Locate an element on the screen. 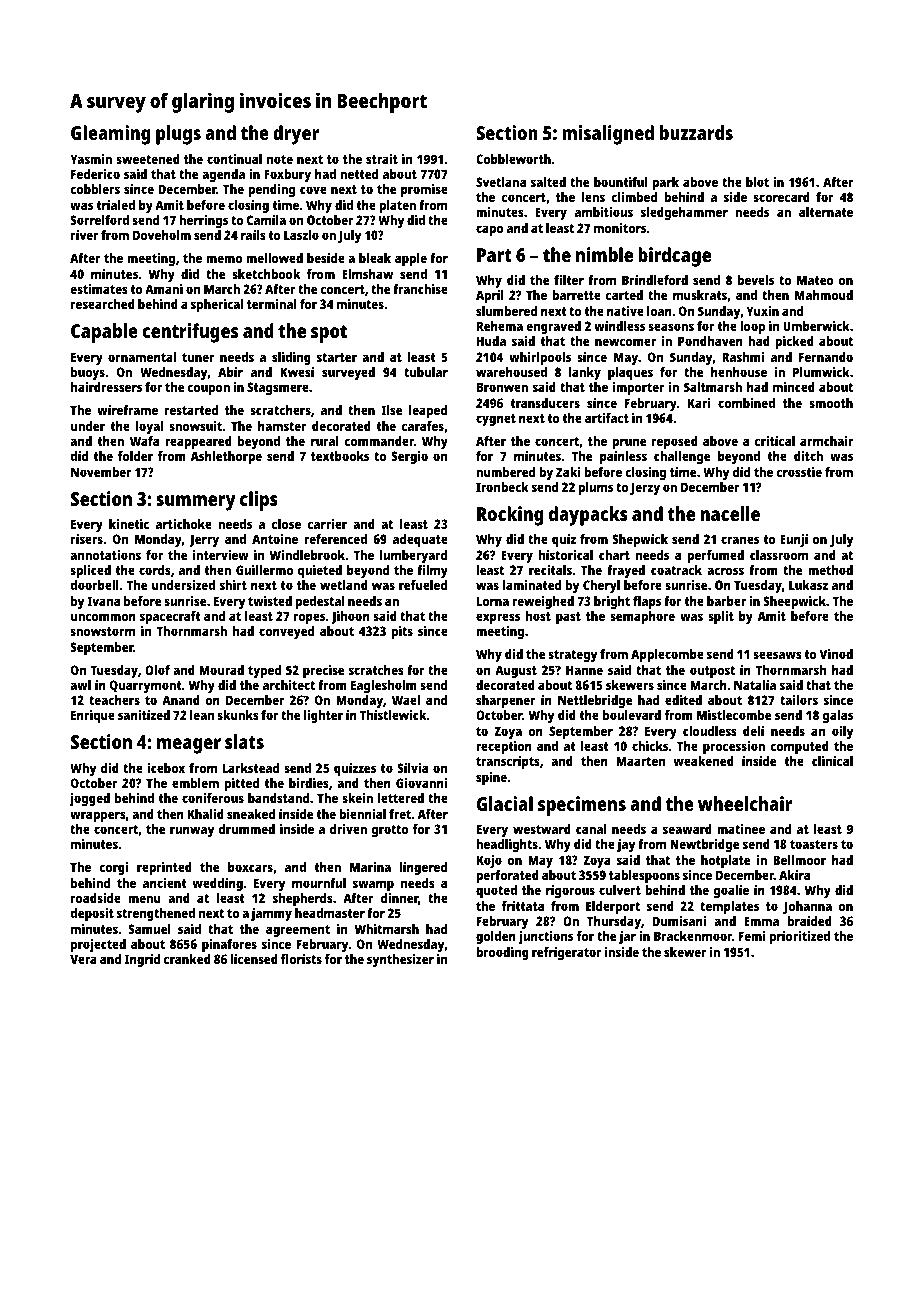 The width and height of the screenshot is (924, 1308). method is located at coordinates (830, 570).
